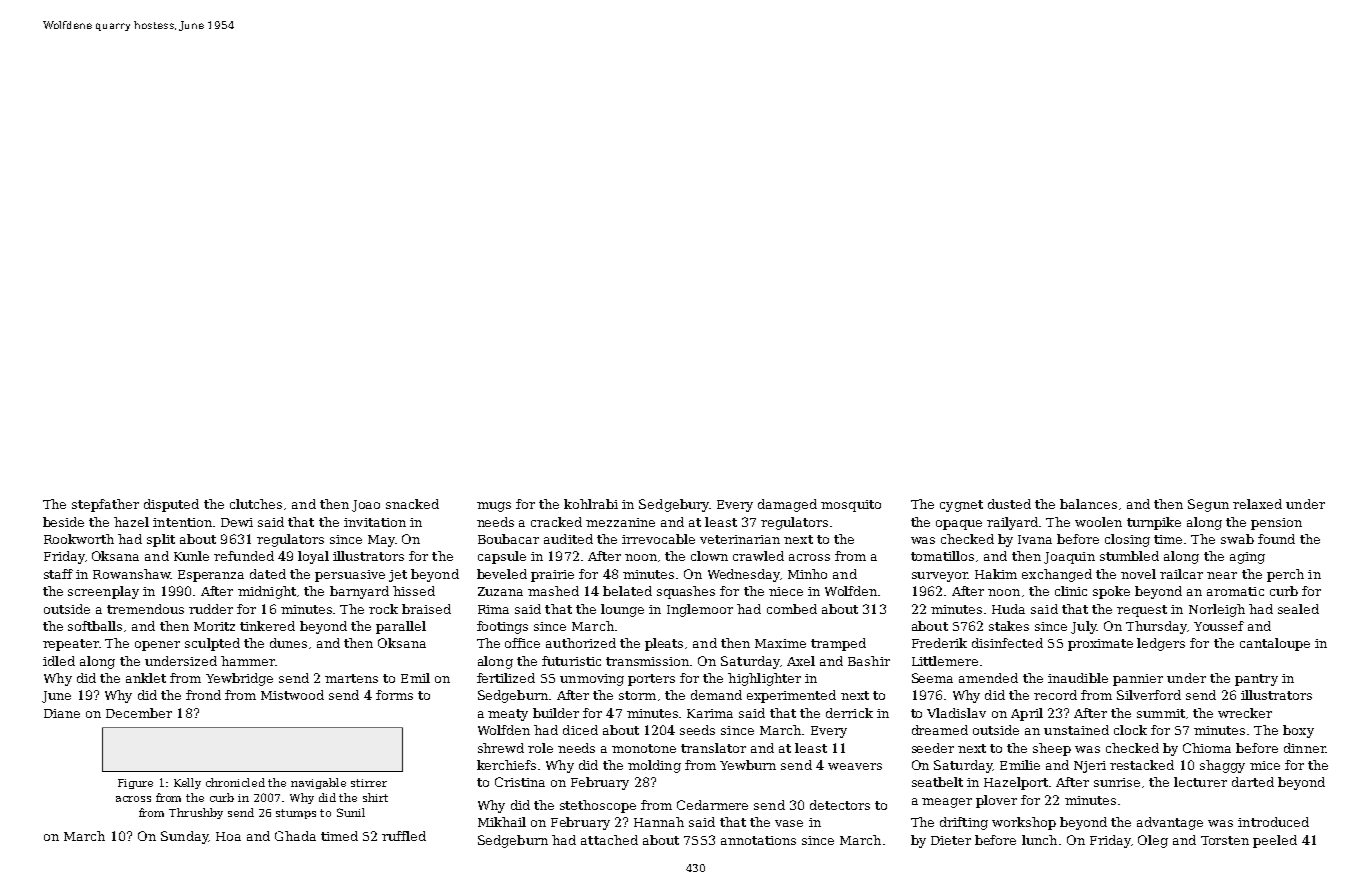 This image has height=887, width=1372. Describe the element at coordinates (211, 609) in the image. I see `rudder` at that location.
